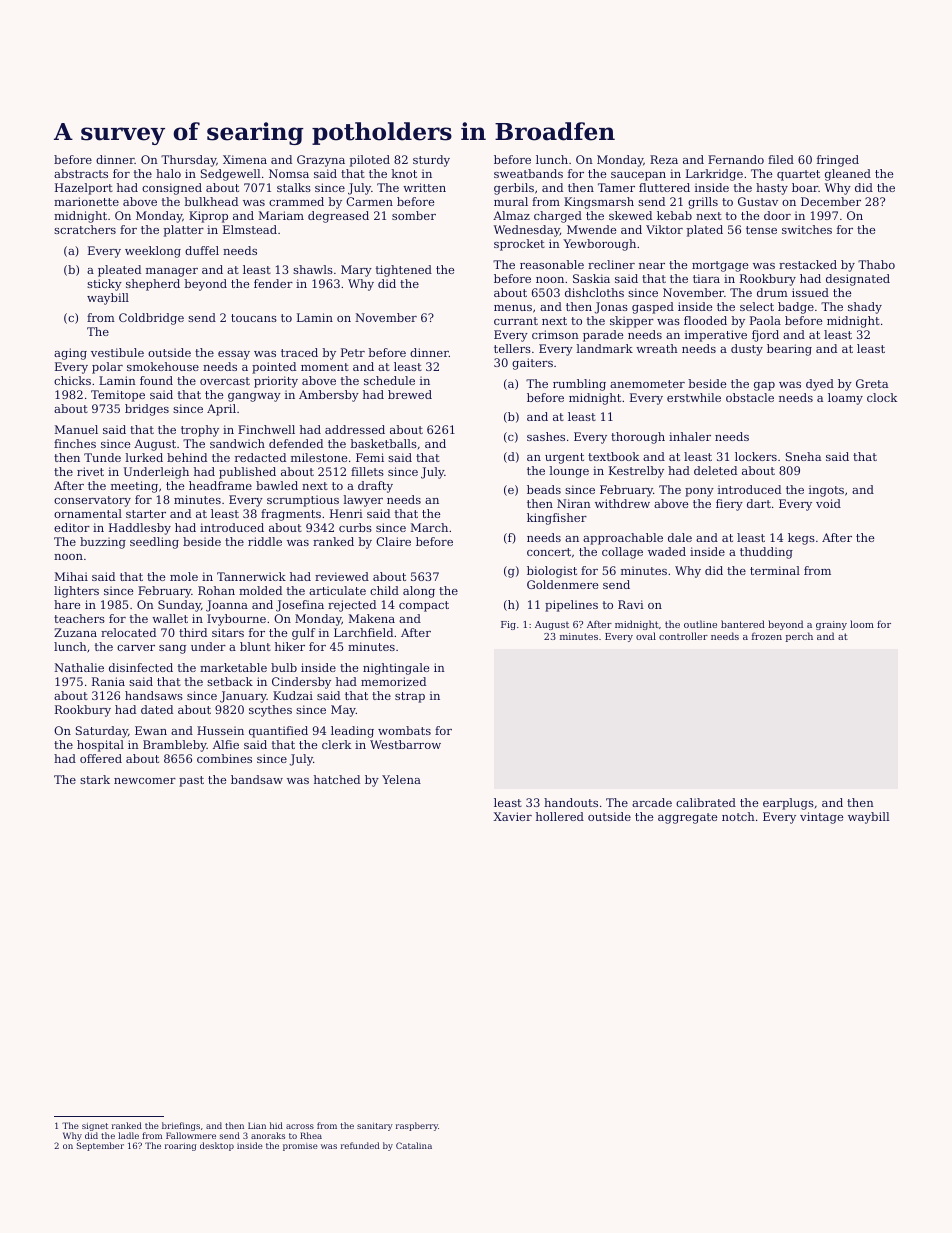 This screenshot has height=1233, width=952. What do you see at coordinates (417, 1126) in the screenshot?
I see `raspberry` at bounding box center [417, 1126].
